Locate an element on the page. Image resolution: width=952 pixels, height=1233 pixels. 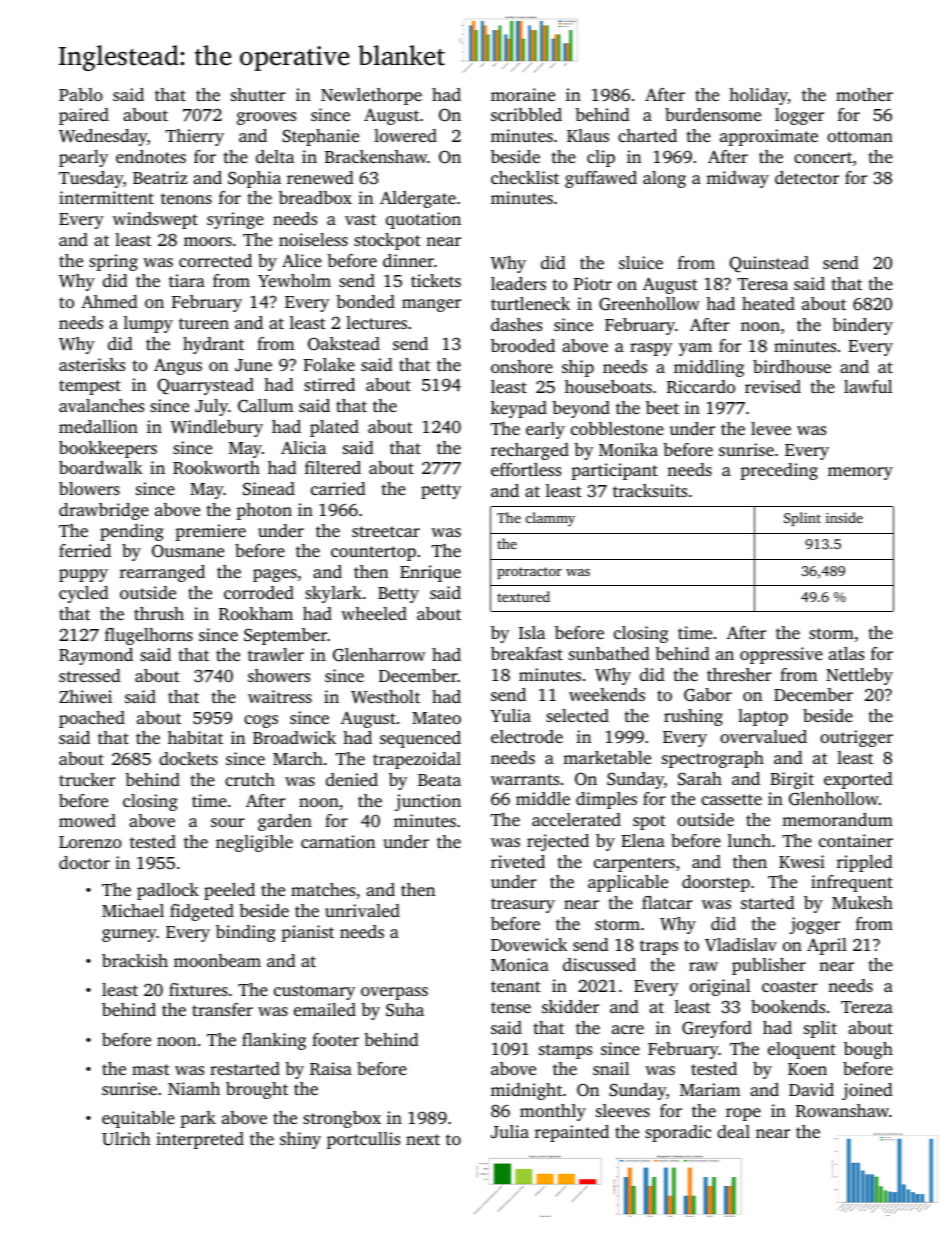
tickets is located at coordinates (436, 280).
